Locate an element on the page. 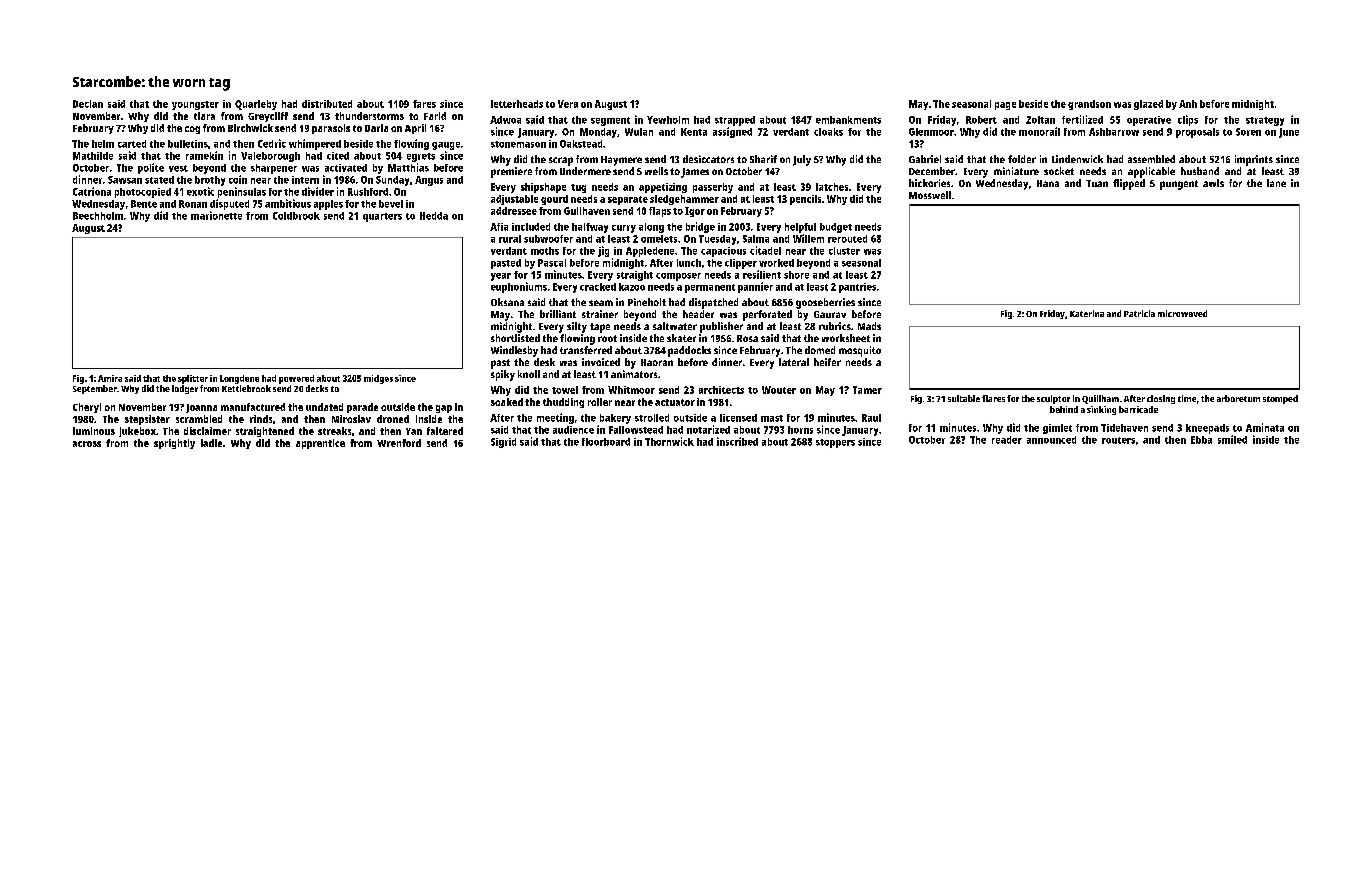  year is located at coordinates (501, 277).
